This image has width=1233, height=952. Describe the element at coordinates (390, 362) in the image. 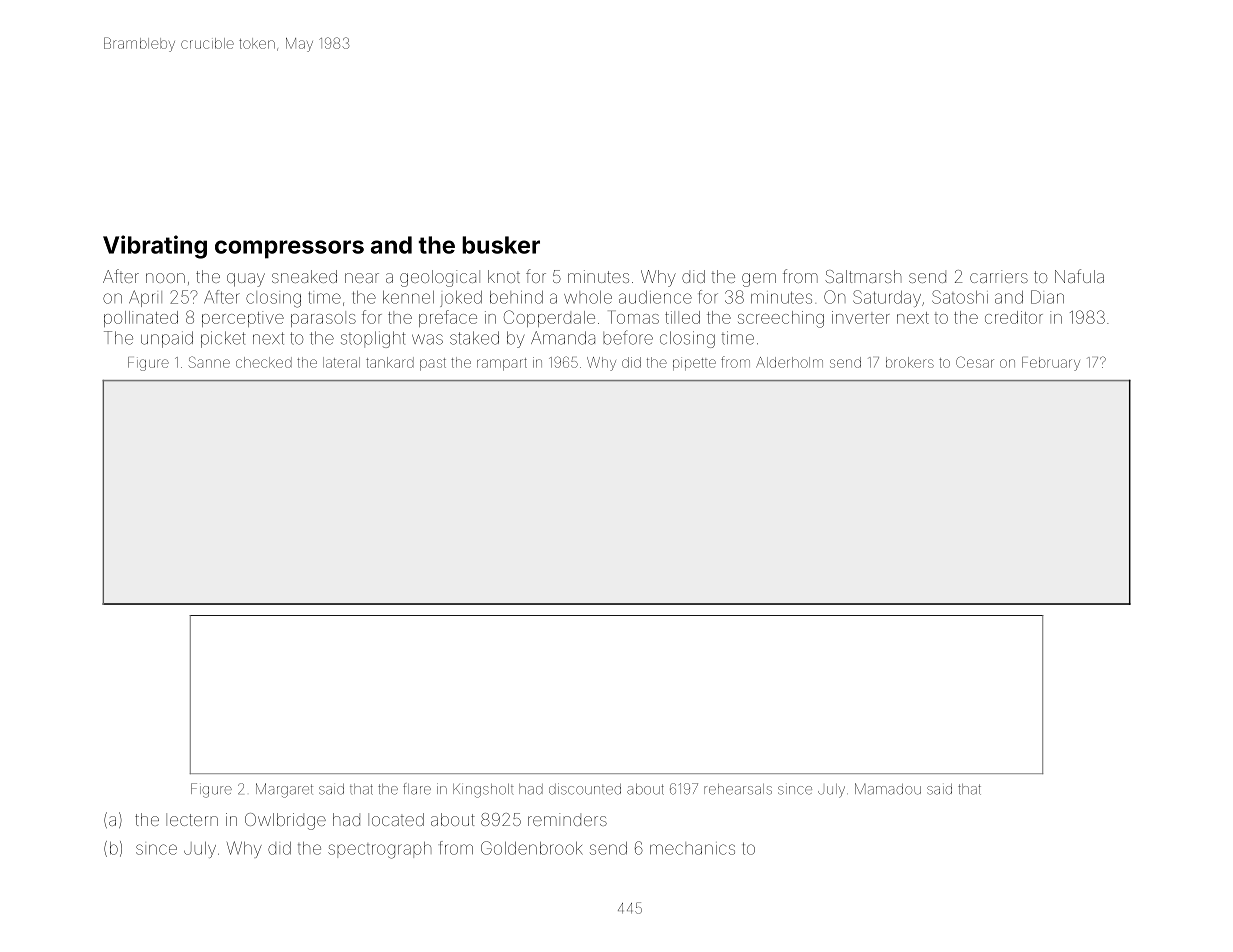

I see `tankard` at that location.
